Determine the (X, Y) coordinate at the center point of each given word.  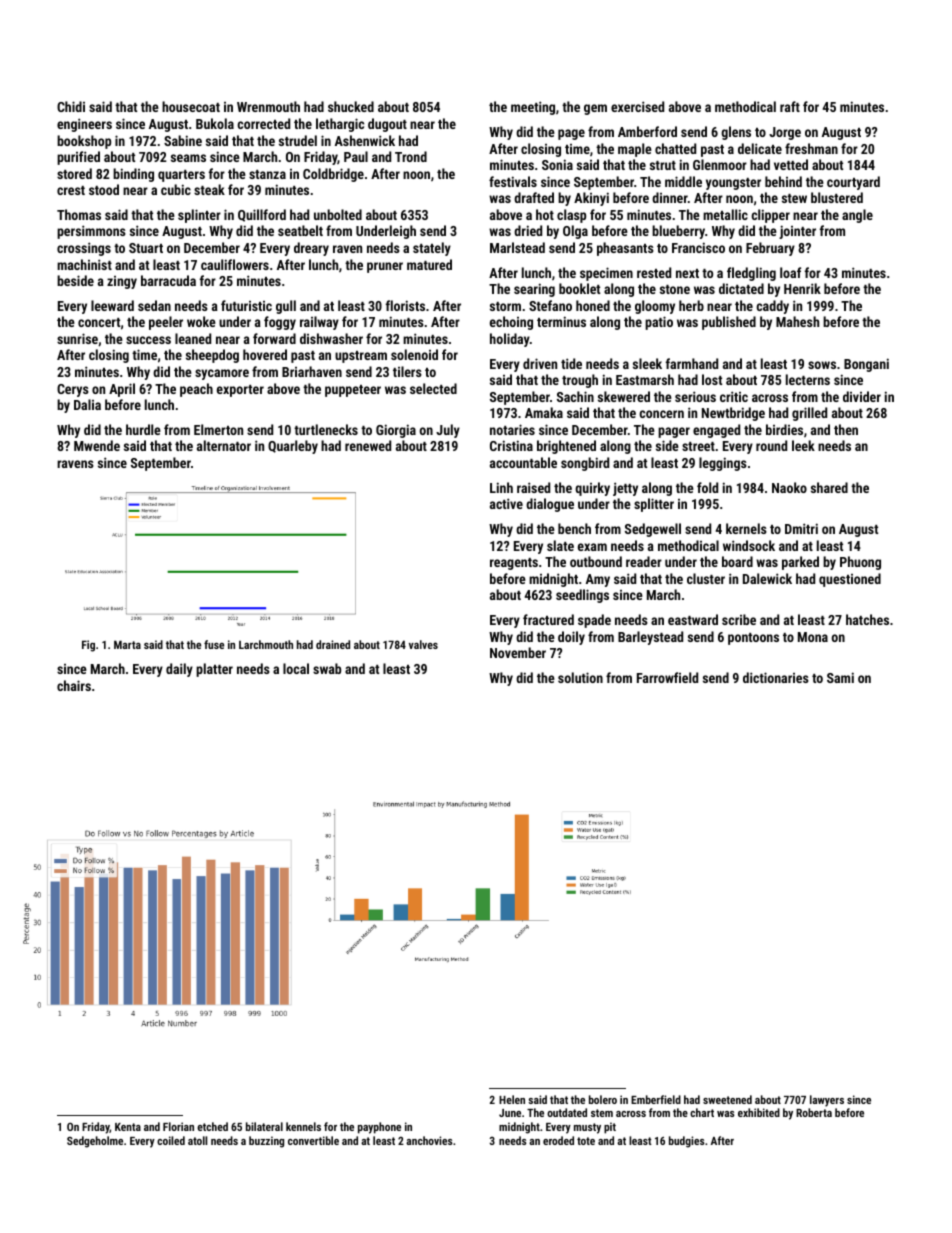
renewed (368, 445)
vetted (791, 164)
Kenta (128, 1127)
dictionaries (776, 677)
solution (580, 677)
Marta (127, 644)
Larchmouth (266, 644)
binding (133, 175)
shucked (351, 106)
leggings (723, 464)
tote (586, 1141)
